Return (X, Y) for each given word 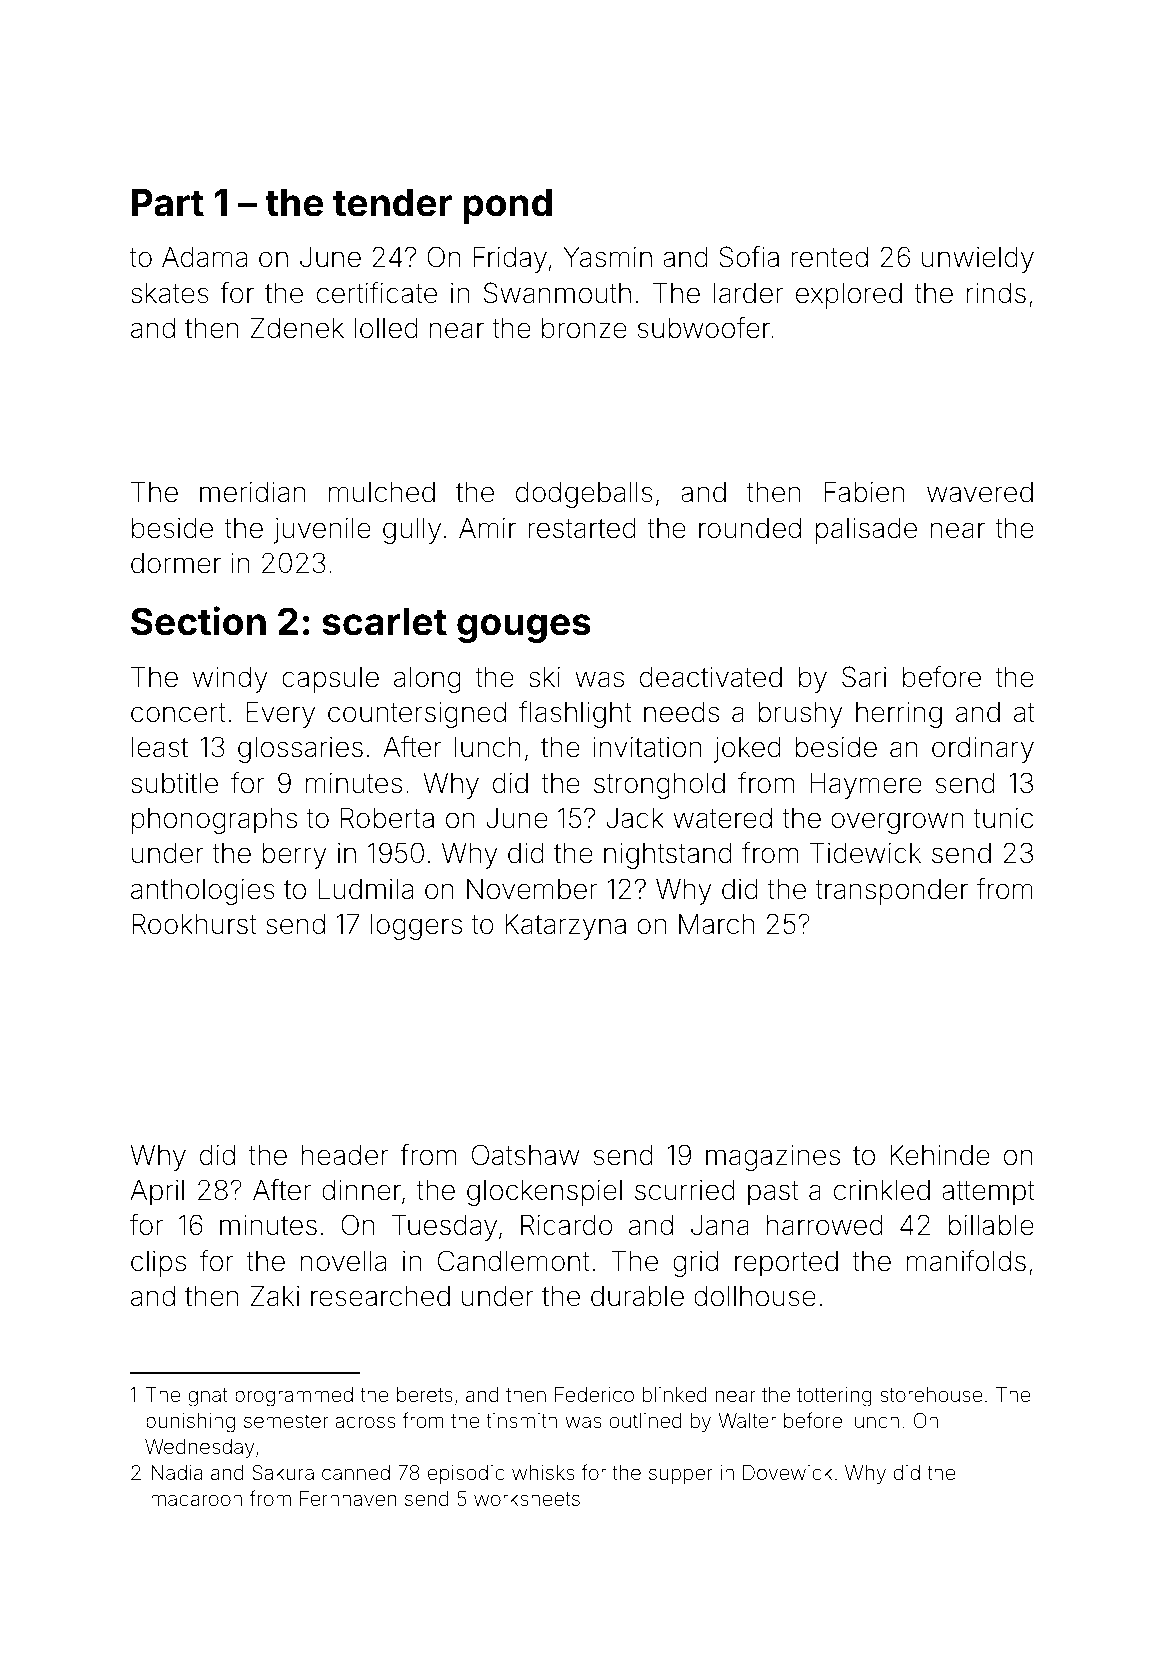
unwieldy (978, 260)
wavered (980, 492)
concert (178, 713)
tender (392, 203)
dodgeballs (584, 495)
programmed (294, 1397)
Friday (510, 259)
